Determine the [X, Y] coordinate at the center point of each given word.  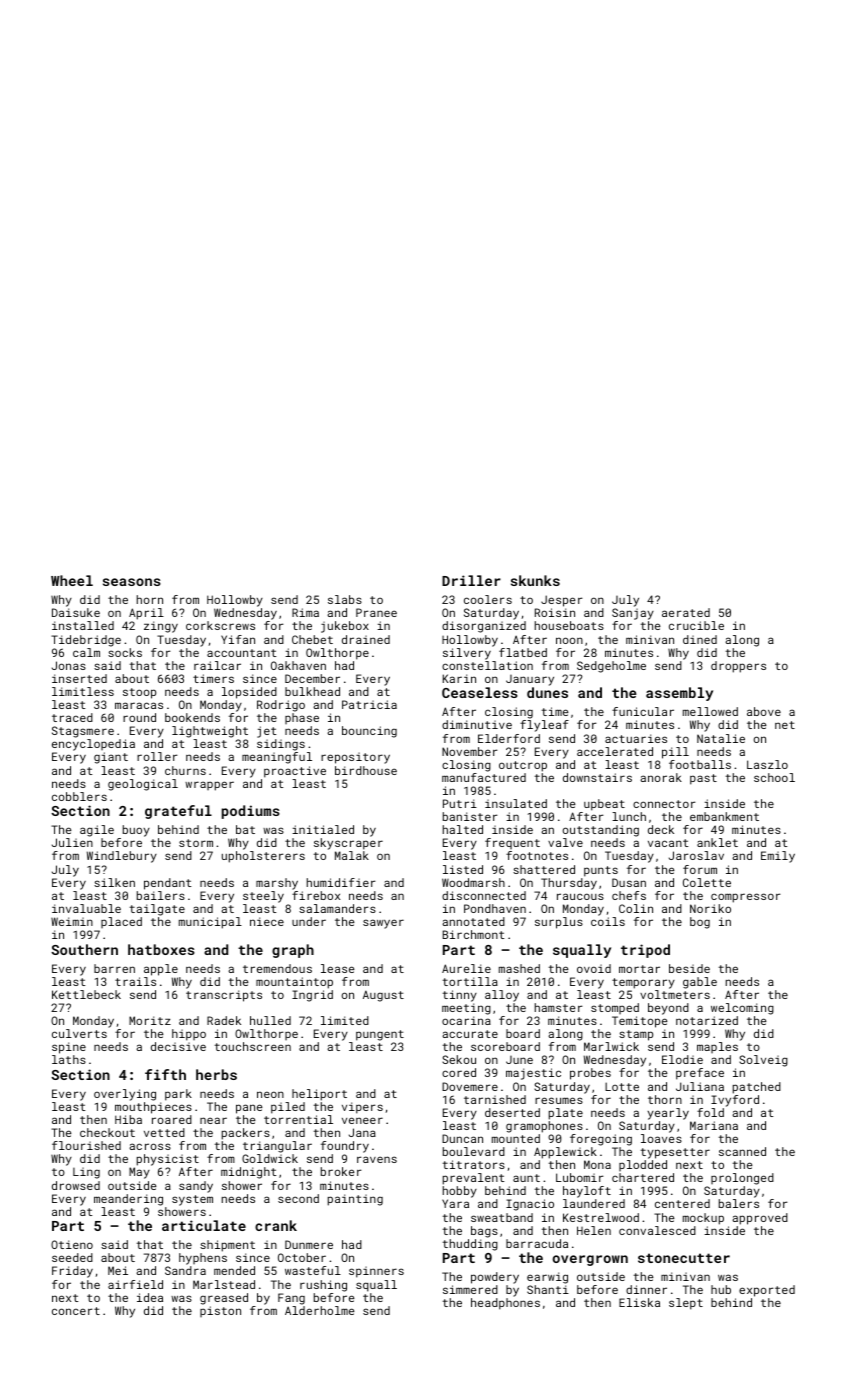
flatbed [523, 652]
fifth [165, 1074]
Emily [778, 857]
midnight [249, 1173]
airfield [135, 1284]
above [764, 711]
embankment [724, 816]
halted [463, 829]
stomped [615, 1008]
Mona [597, 1164]
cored [459, 1072]
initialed [323, 829]
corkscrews [220, 625]
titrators [473, 1164]
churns [185, 770]
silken [114, 882]
